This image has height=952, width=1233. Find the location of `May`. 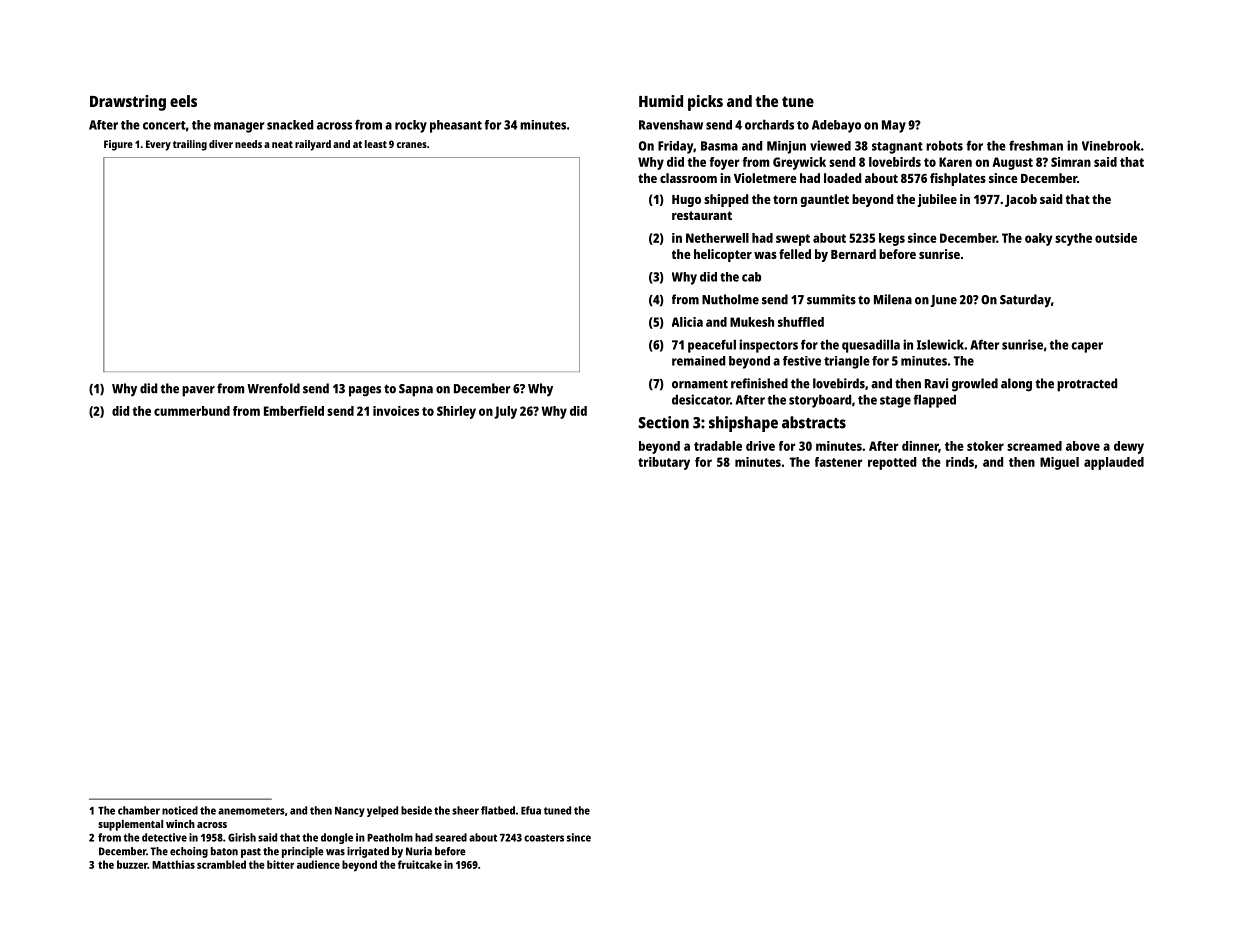

May is located at coordinates (894, 126).
